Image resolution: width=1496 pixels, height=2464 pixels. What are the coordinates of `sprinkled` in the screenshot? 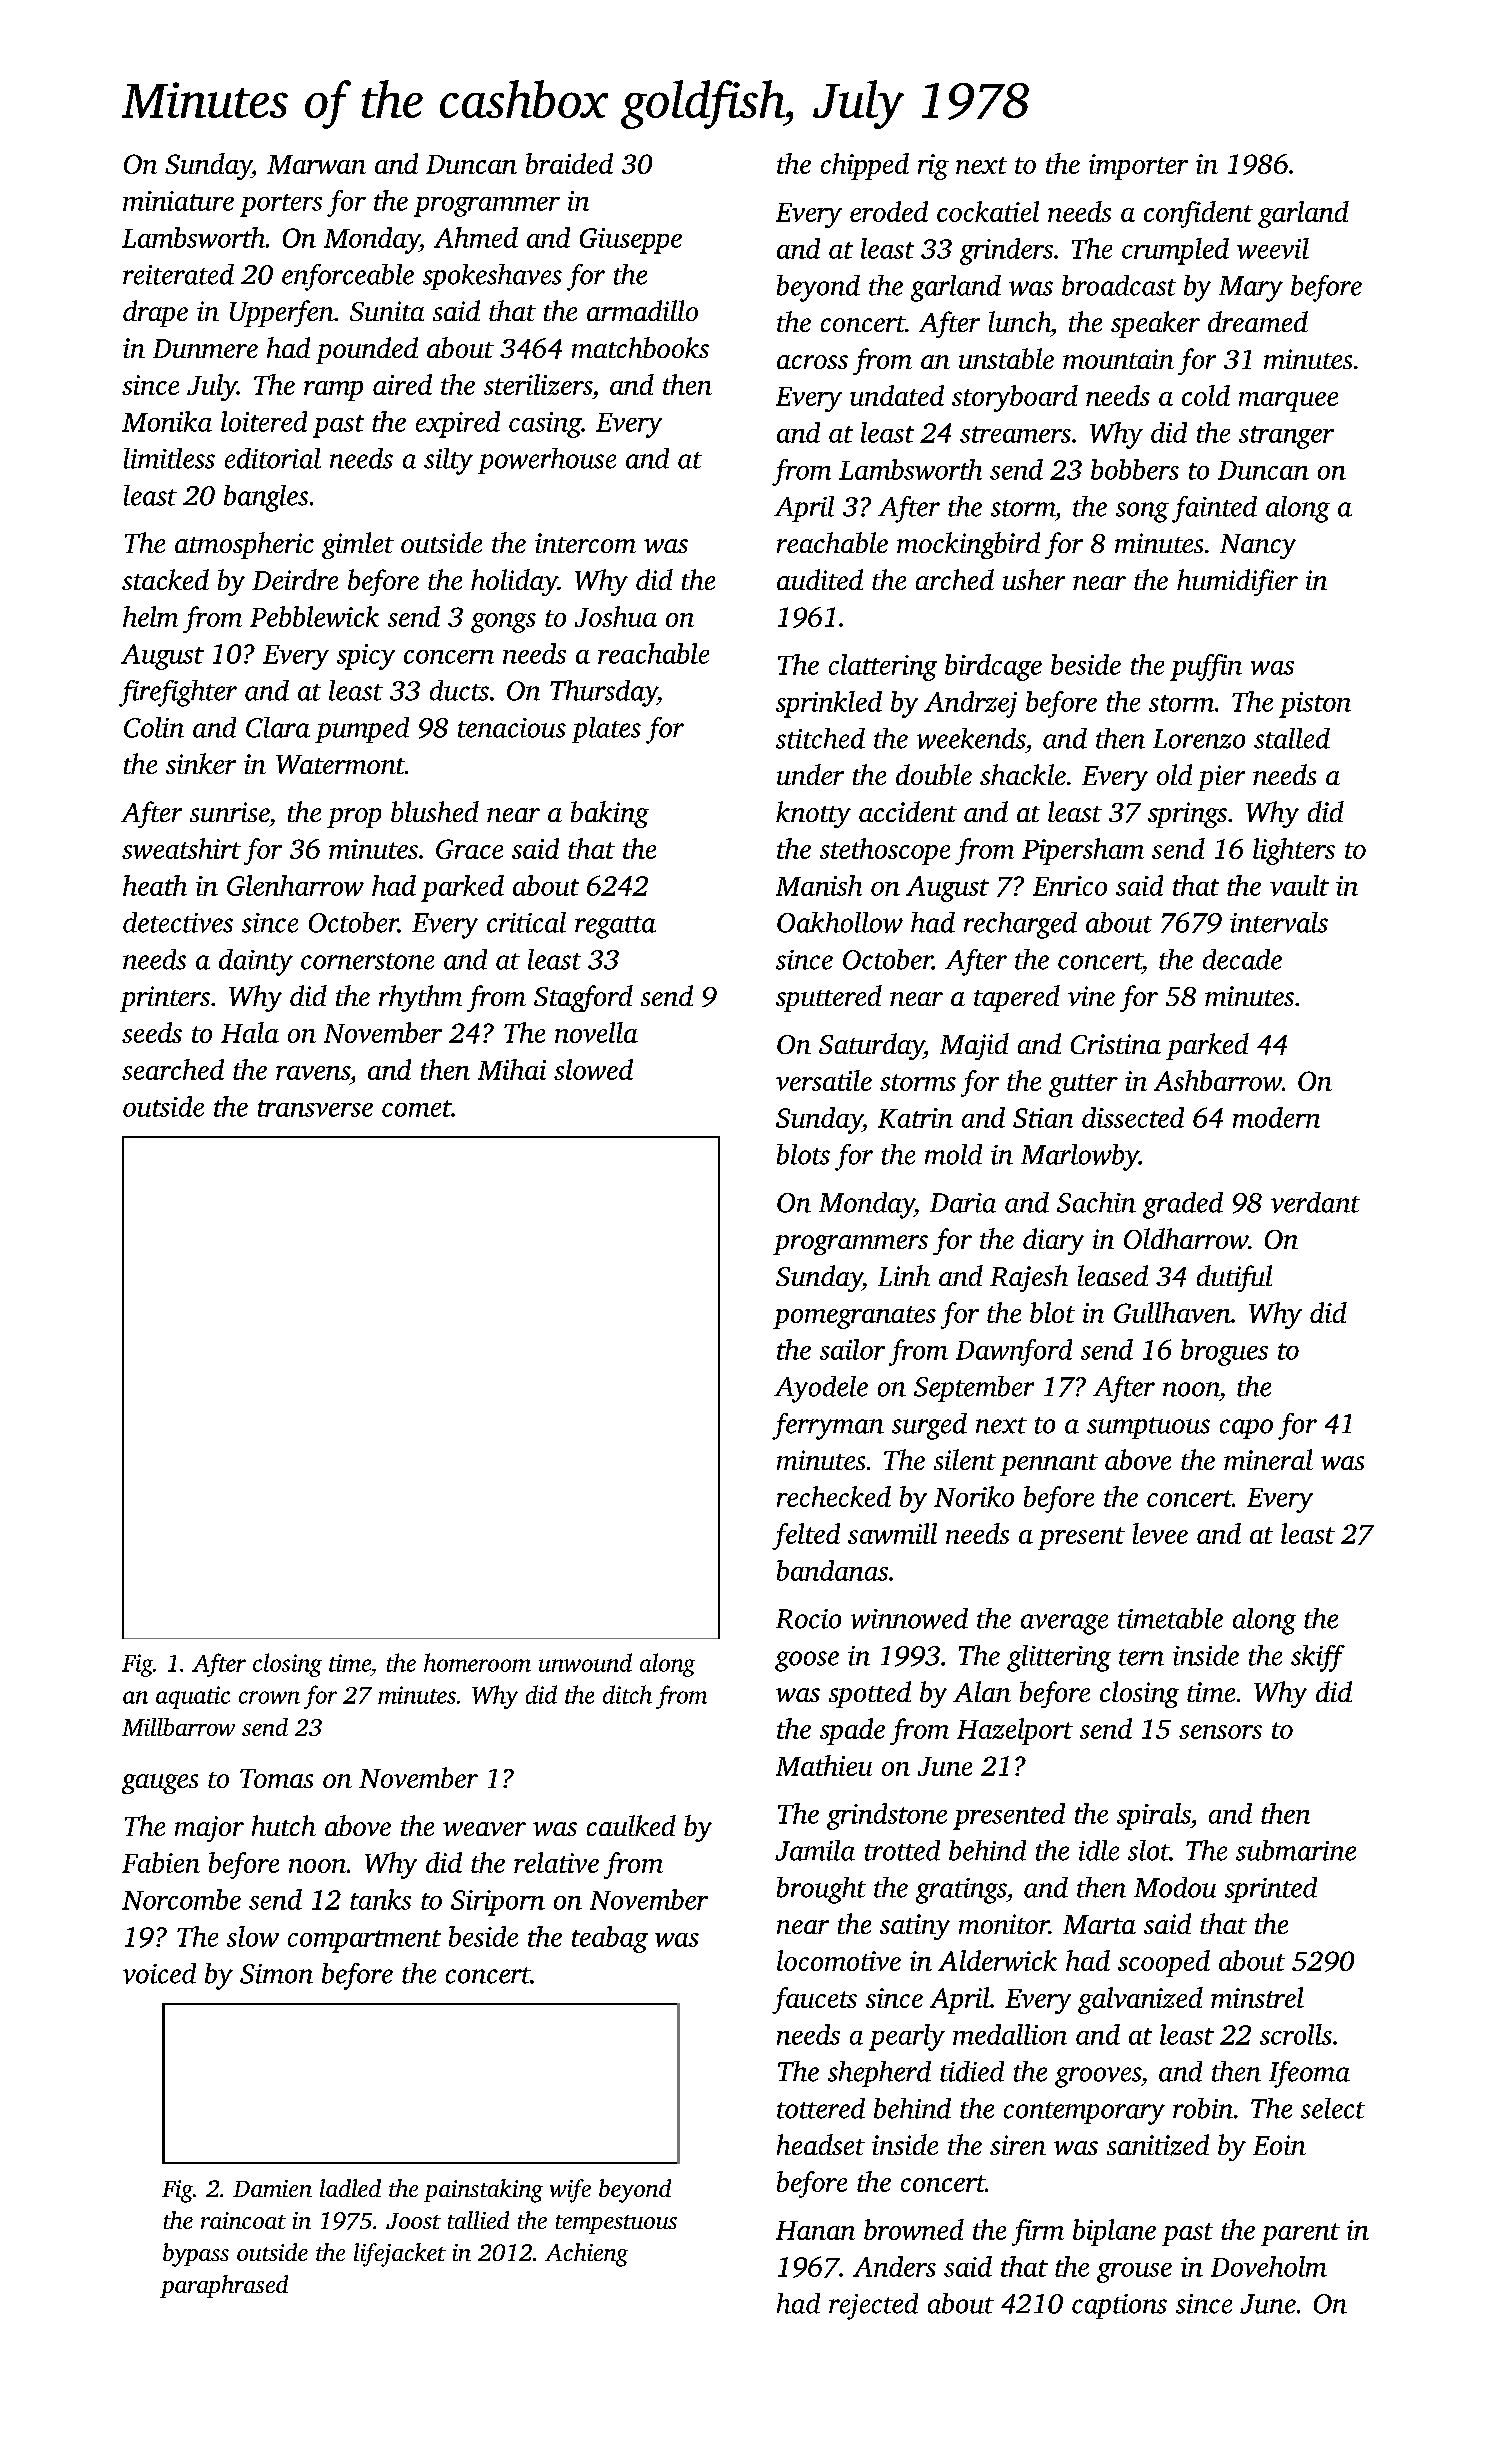 It's located at (829, 704).
